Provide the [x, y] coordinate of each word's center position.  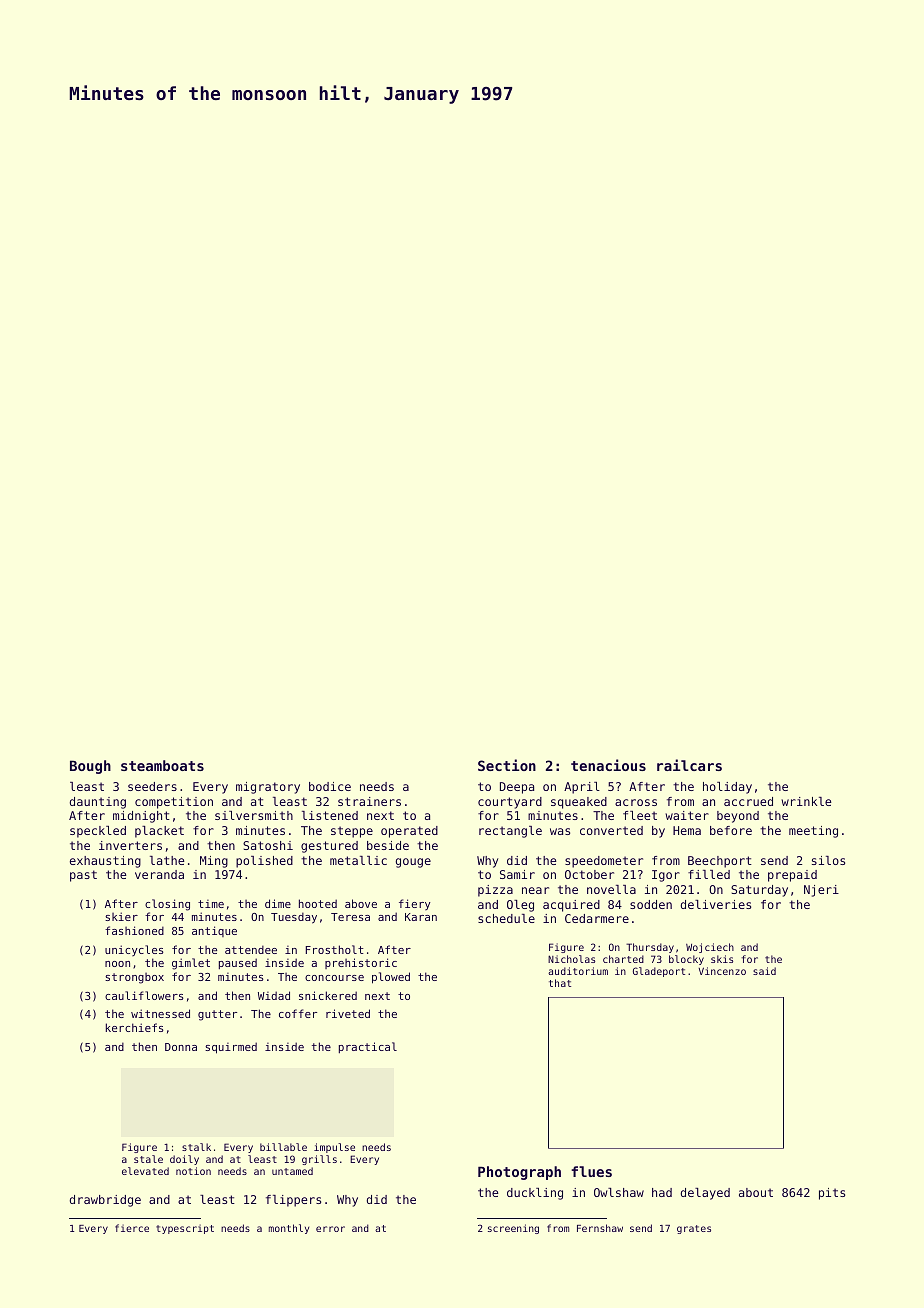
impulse [334, 1148]
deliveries [715, 904]
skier [121, 916]
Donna [181, 1047]
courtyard [510, 803]
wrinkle [806, 801]
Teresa [350, 917]
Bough [90, 767]
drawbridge [105, 1201]
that [560, 983]
